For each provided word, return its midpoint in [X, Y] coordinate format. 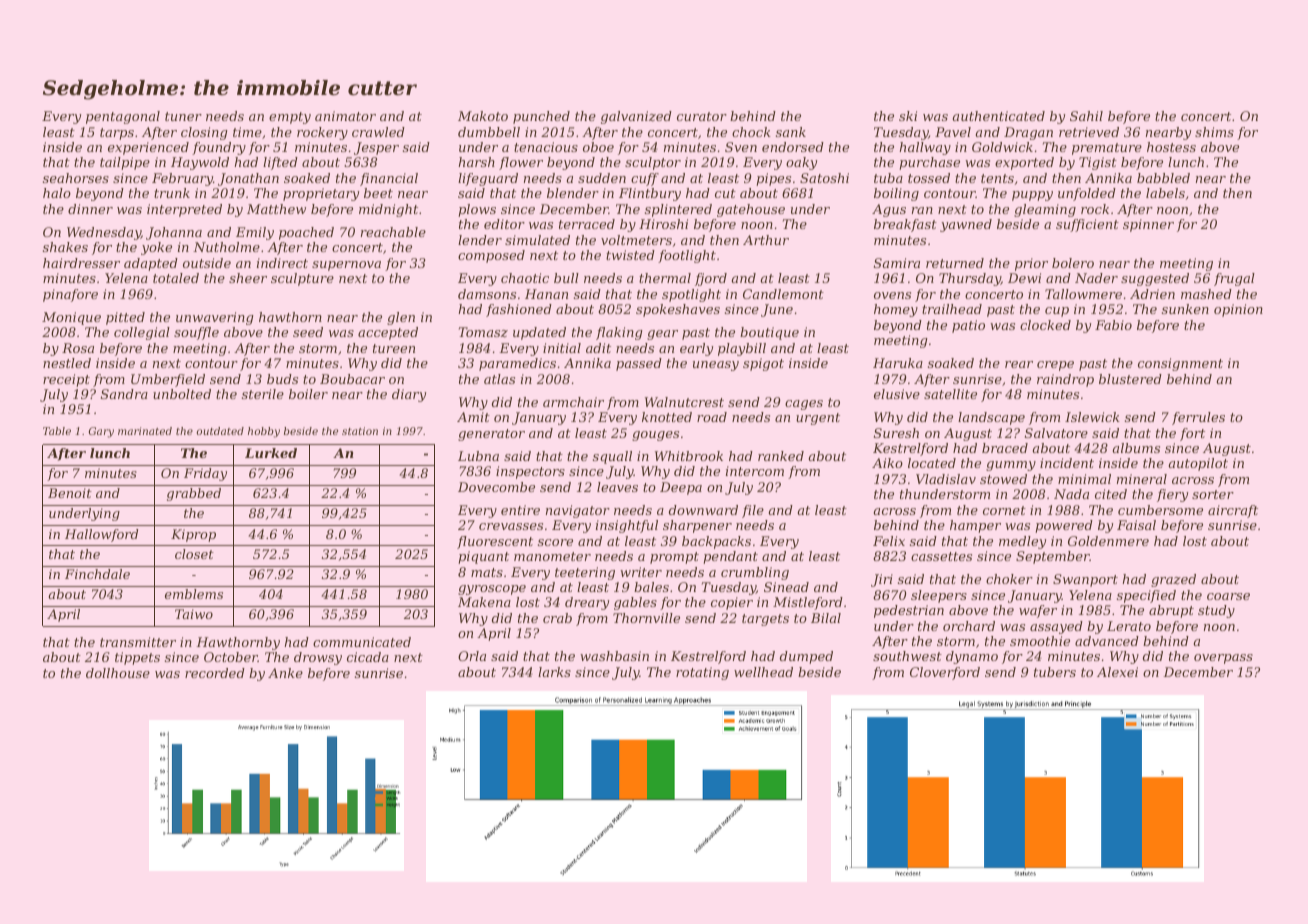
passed [639, 364]
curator [702, 116]
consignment [1180, 364]
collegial [142, 333]
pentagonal [123, 117]
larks [554, 672]
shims [1214, 132]
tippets [137, 658]
